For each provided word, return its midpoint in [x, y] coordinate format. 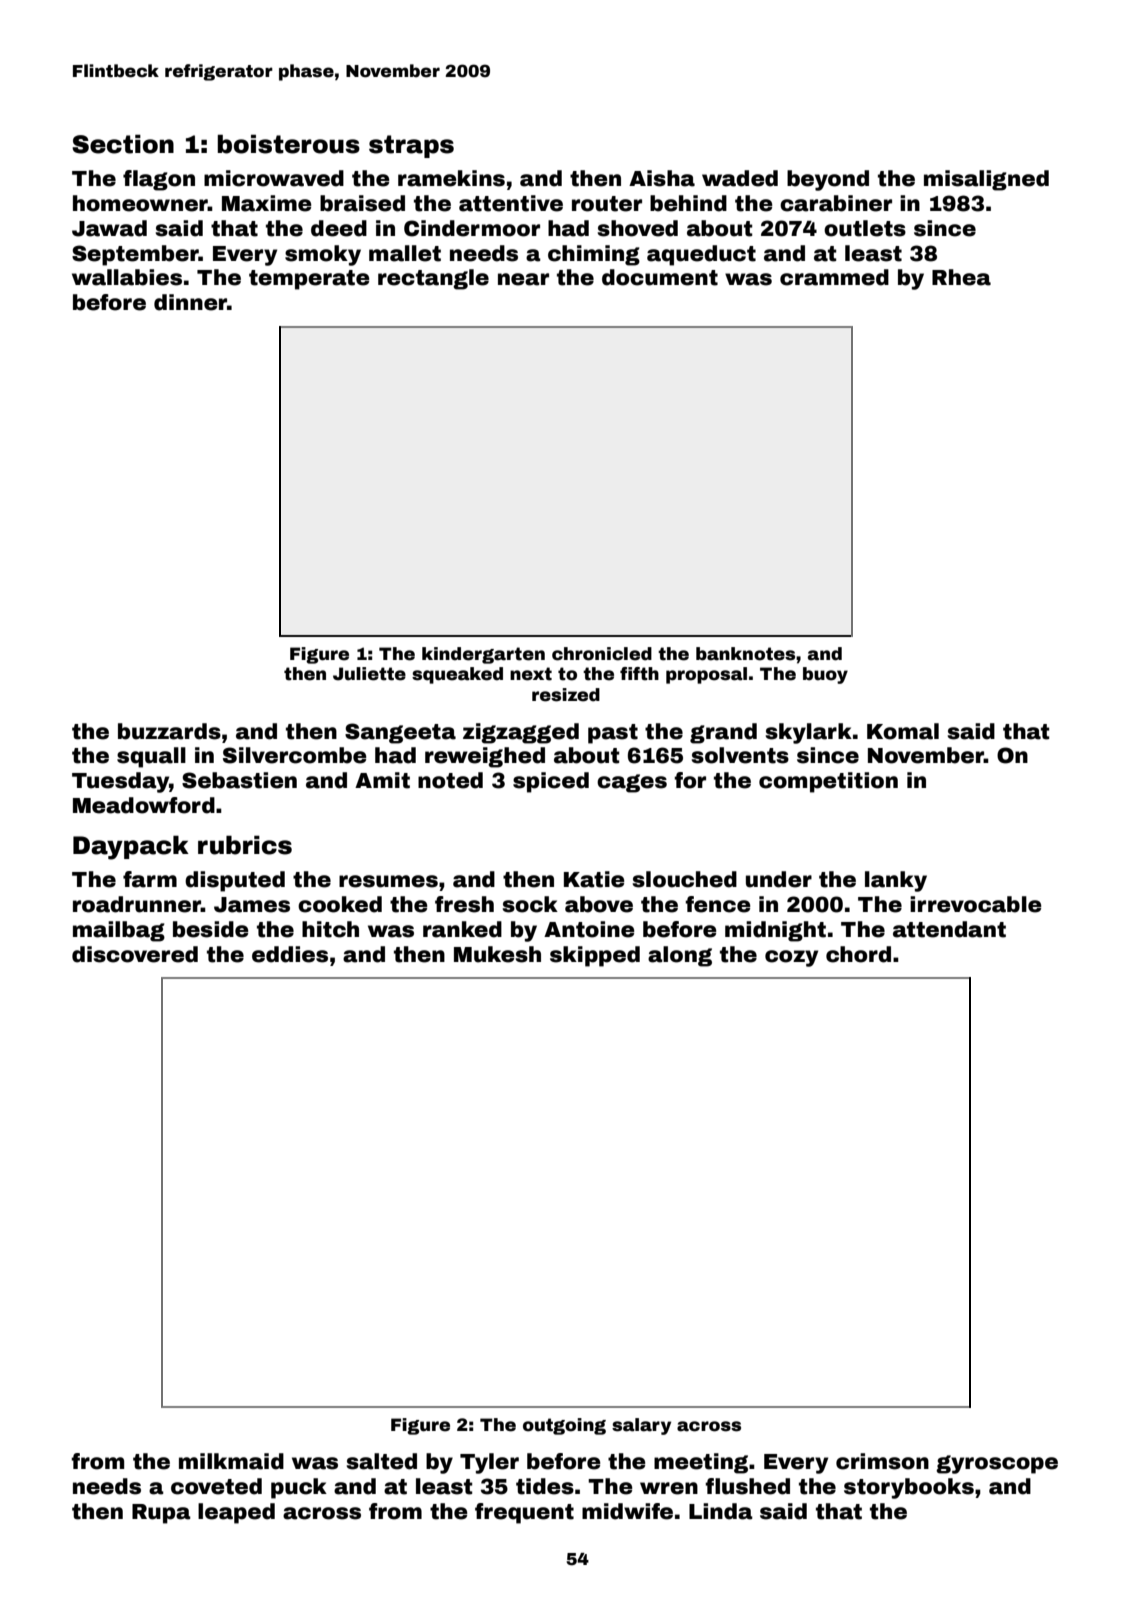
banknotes [745, 654]
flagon [159, 180]
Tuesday [120, 782]
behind [688, 203]
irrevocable [976, 904]
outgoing [564, 1426]
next [531, 674]
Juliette [369, 674]
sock [530, 904]
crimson [882, 1461]
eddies [290, 954]
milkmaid [231, 1461]
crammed [834, 277]
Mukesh [497, 954]
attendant [949, 929]
